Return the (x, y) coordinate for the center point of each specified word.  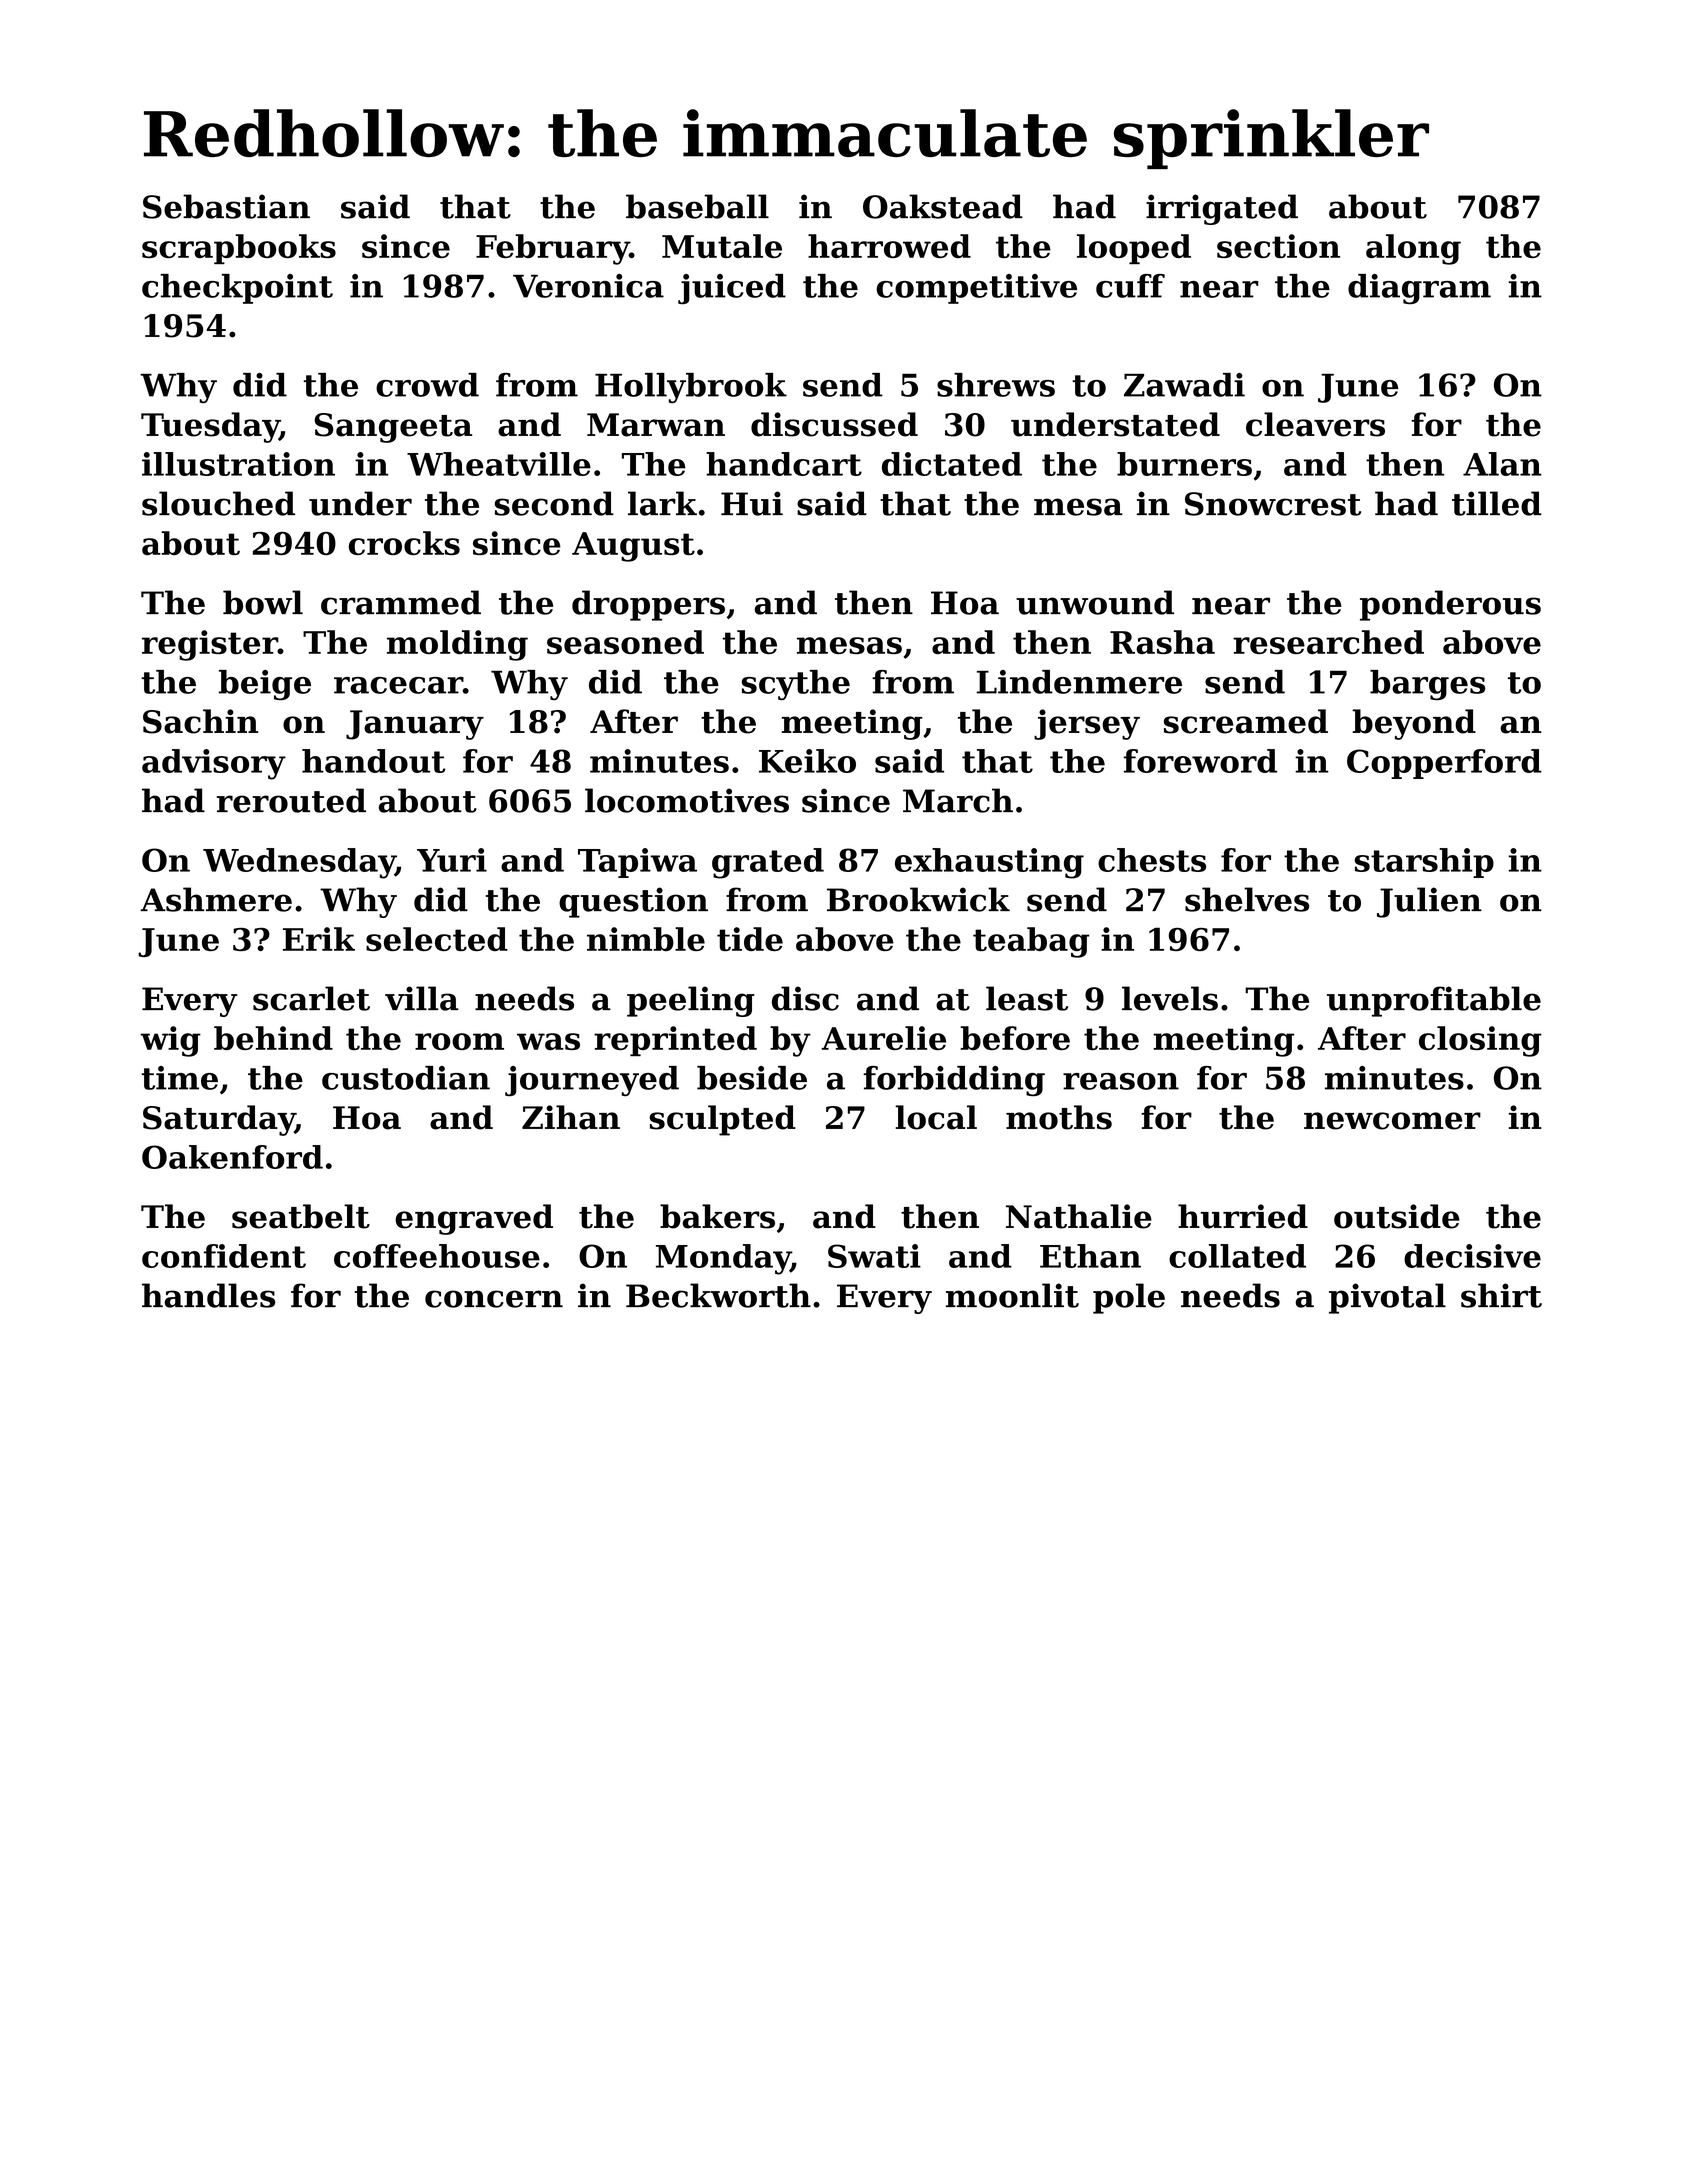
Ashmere (216, 899)
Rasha (1162, 642)
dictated (952, 464)
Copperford (1444, 764)
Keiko (807, 761)
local (936, 1117)
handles (208, 1295)
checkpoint (237, 289)
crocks (404, 543)
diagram (1419, 289)
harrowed (889, 246)
